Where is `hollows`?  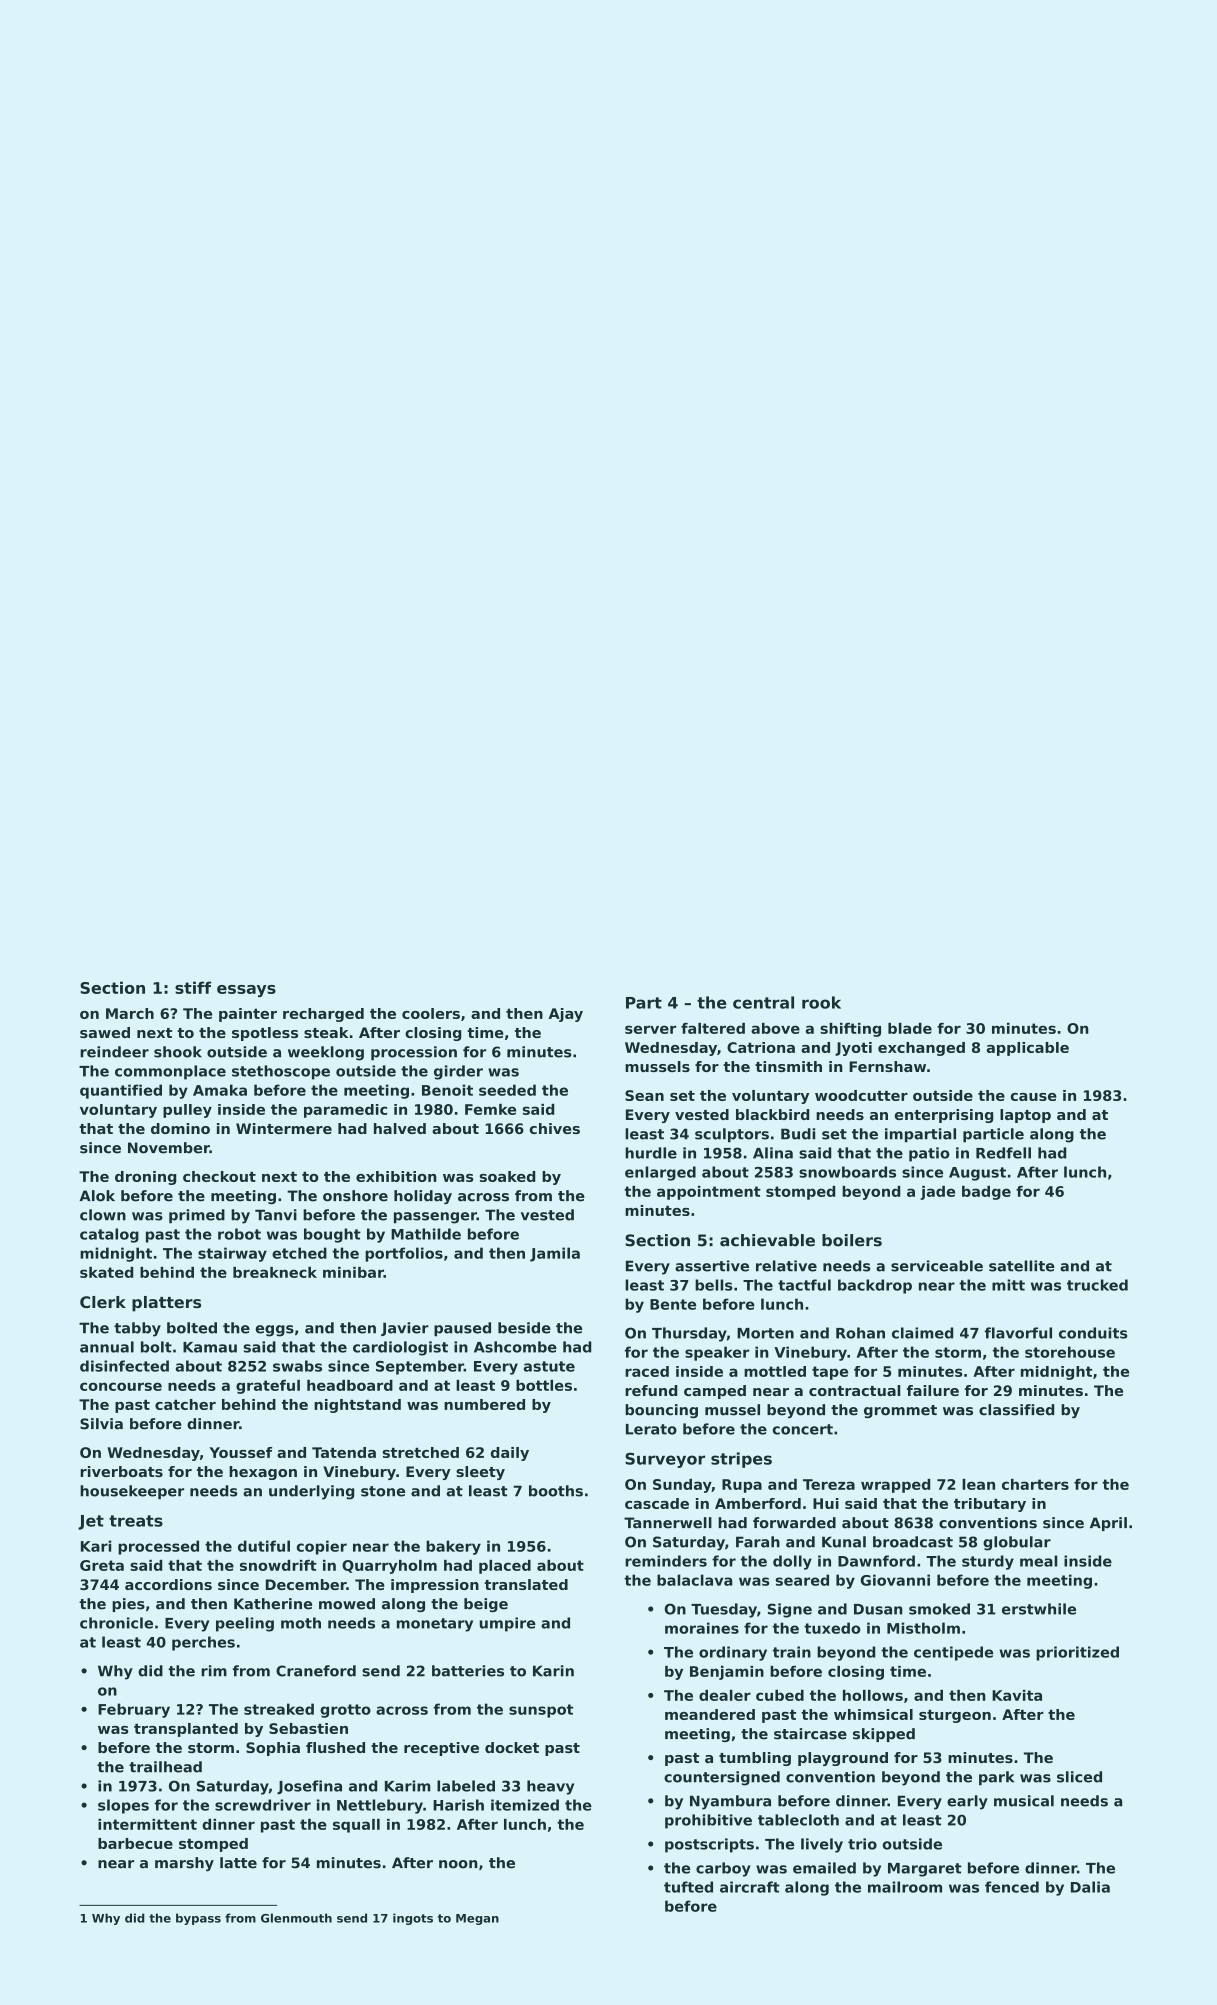
hollows is located at coordinates (873, 1695).
